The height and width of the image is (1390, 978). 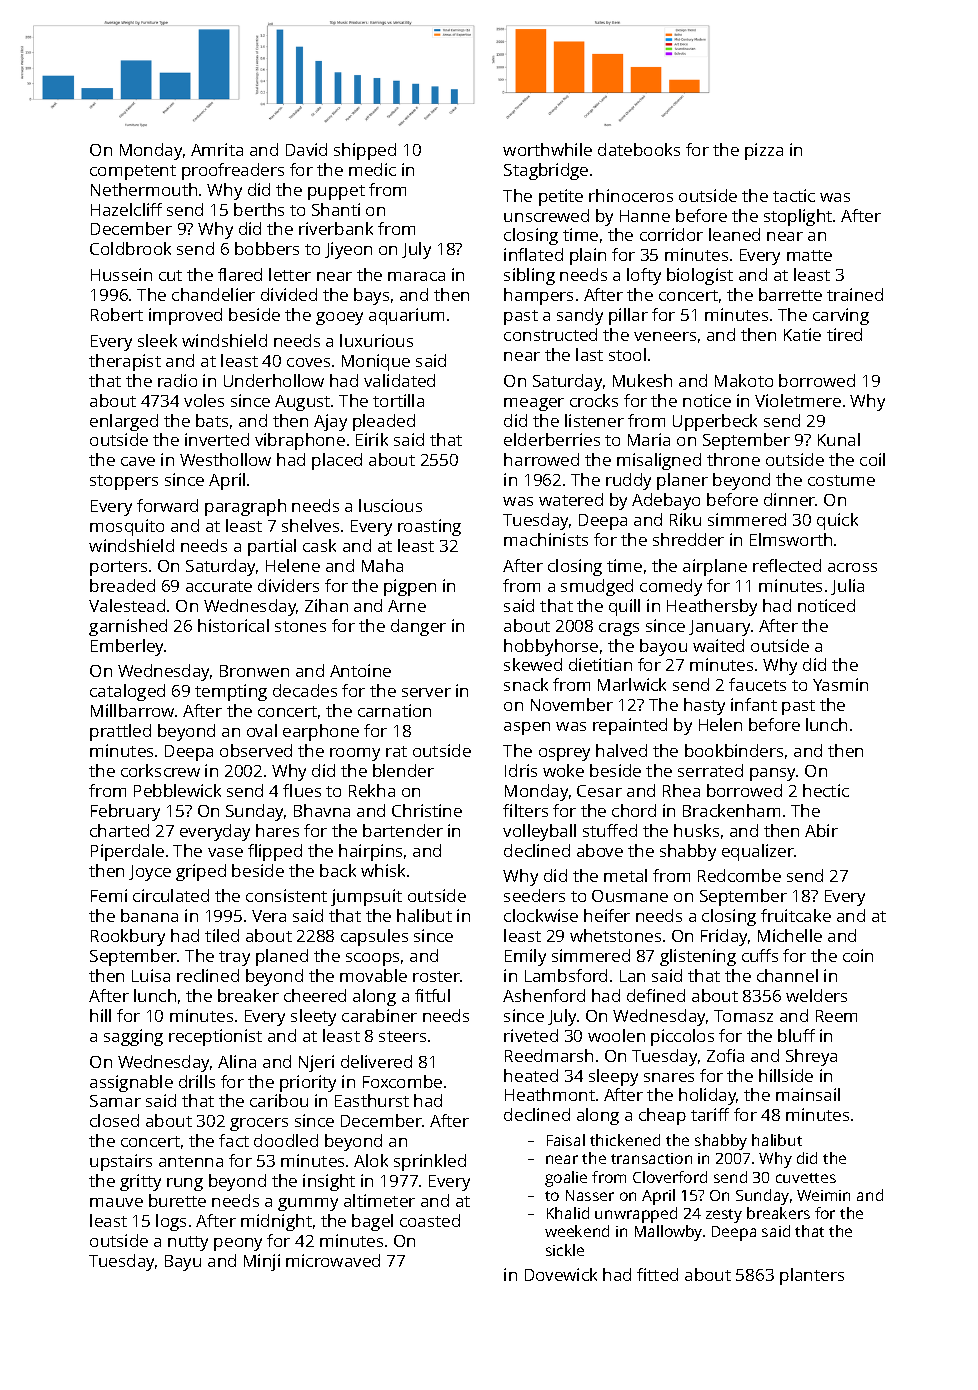 What do you see at coordinates (600, 664) in the image?
I see `dietitian` at bounding box center [600, 664].
